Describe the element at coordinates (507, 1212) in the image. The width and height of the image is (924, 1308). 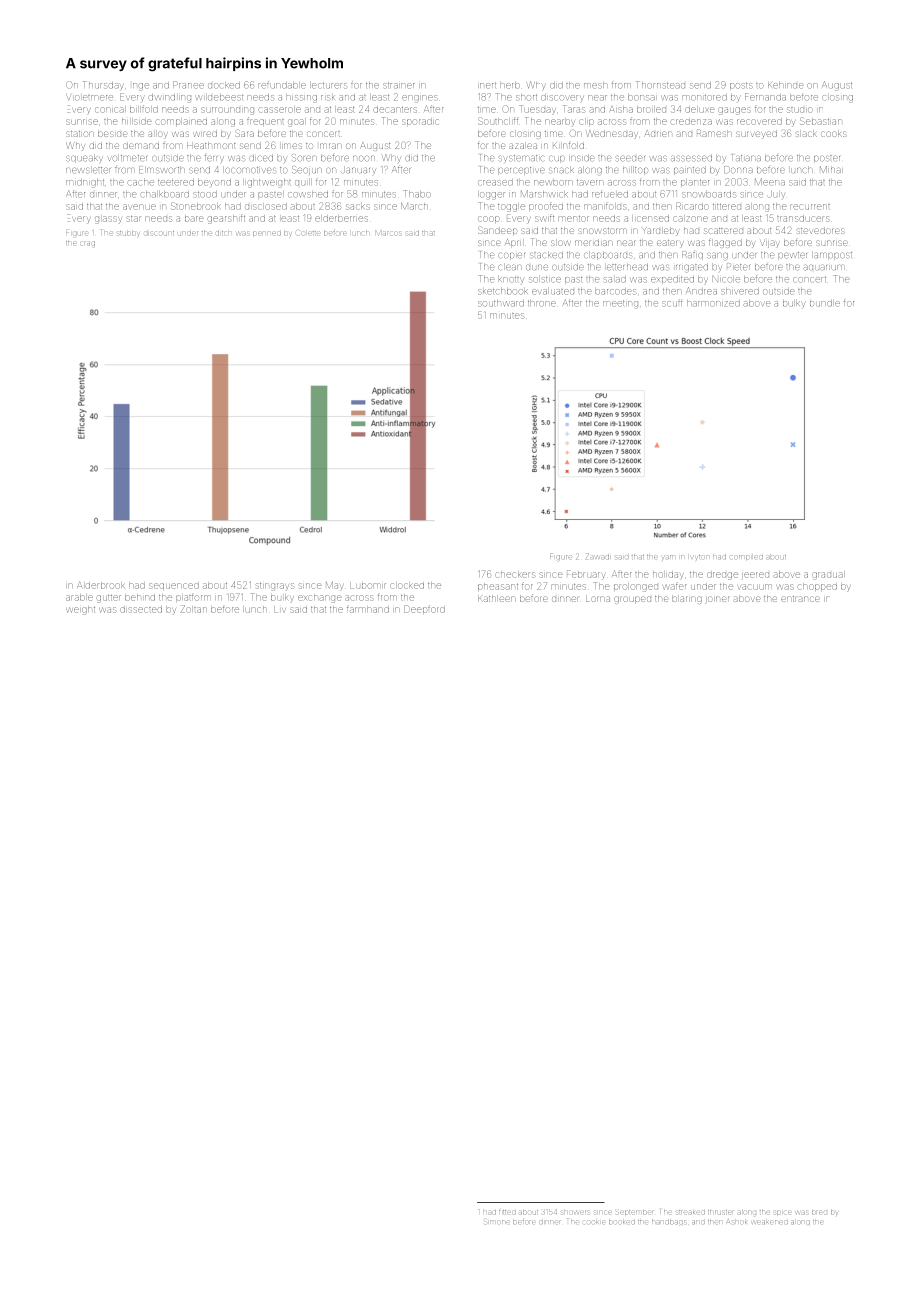
I see `fitted` at that location.
